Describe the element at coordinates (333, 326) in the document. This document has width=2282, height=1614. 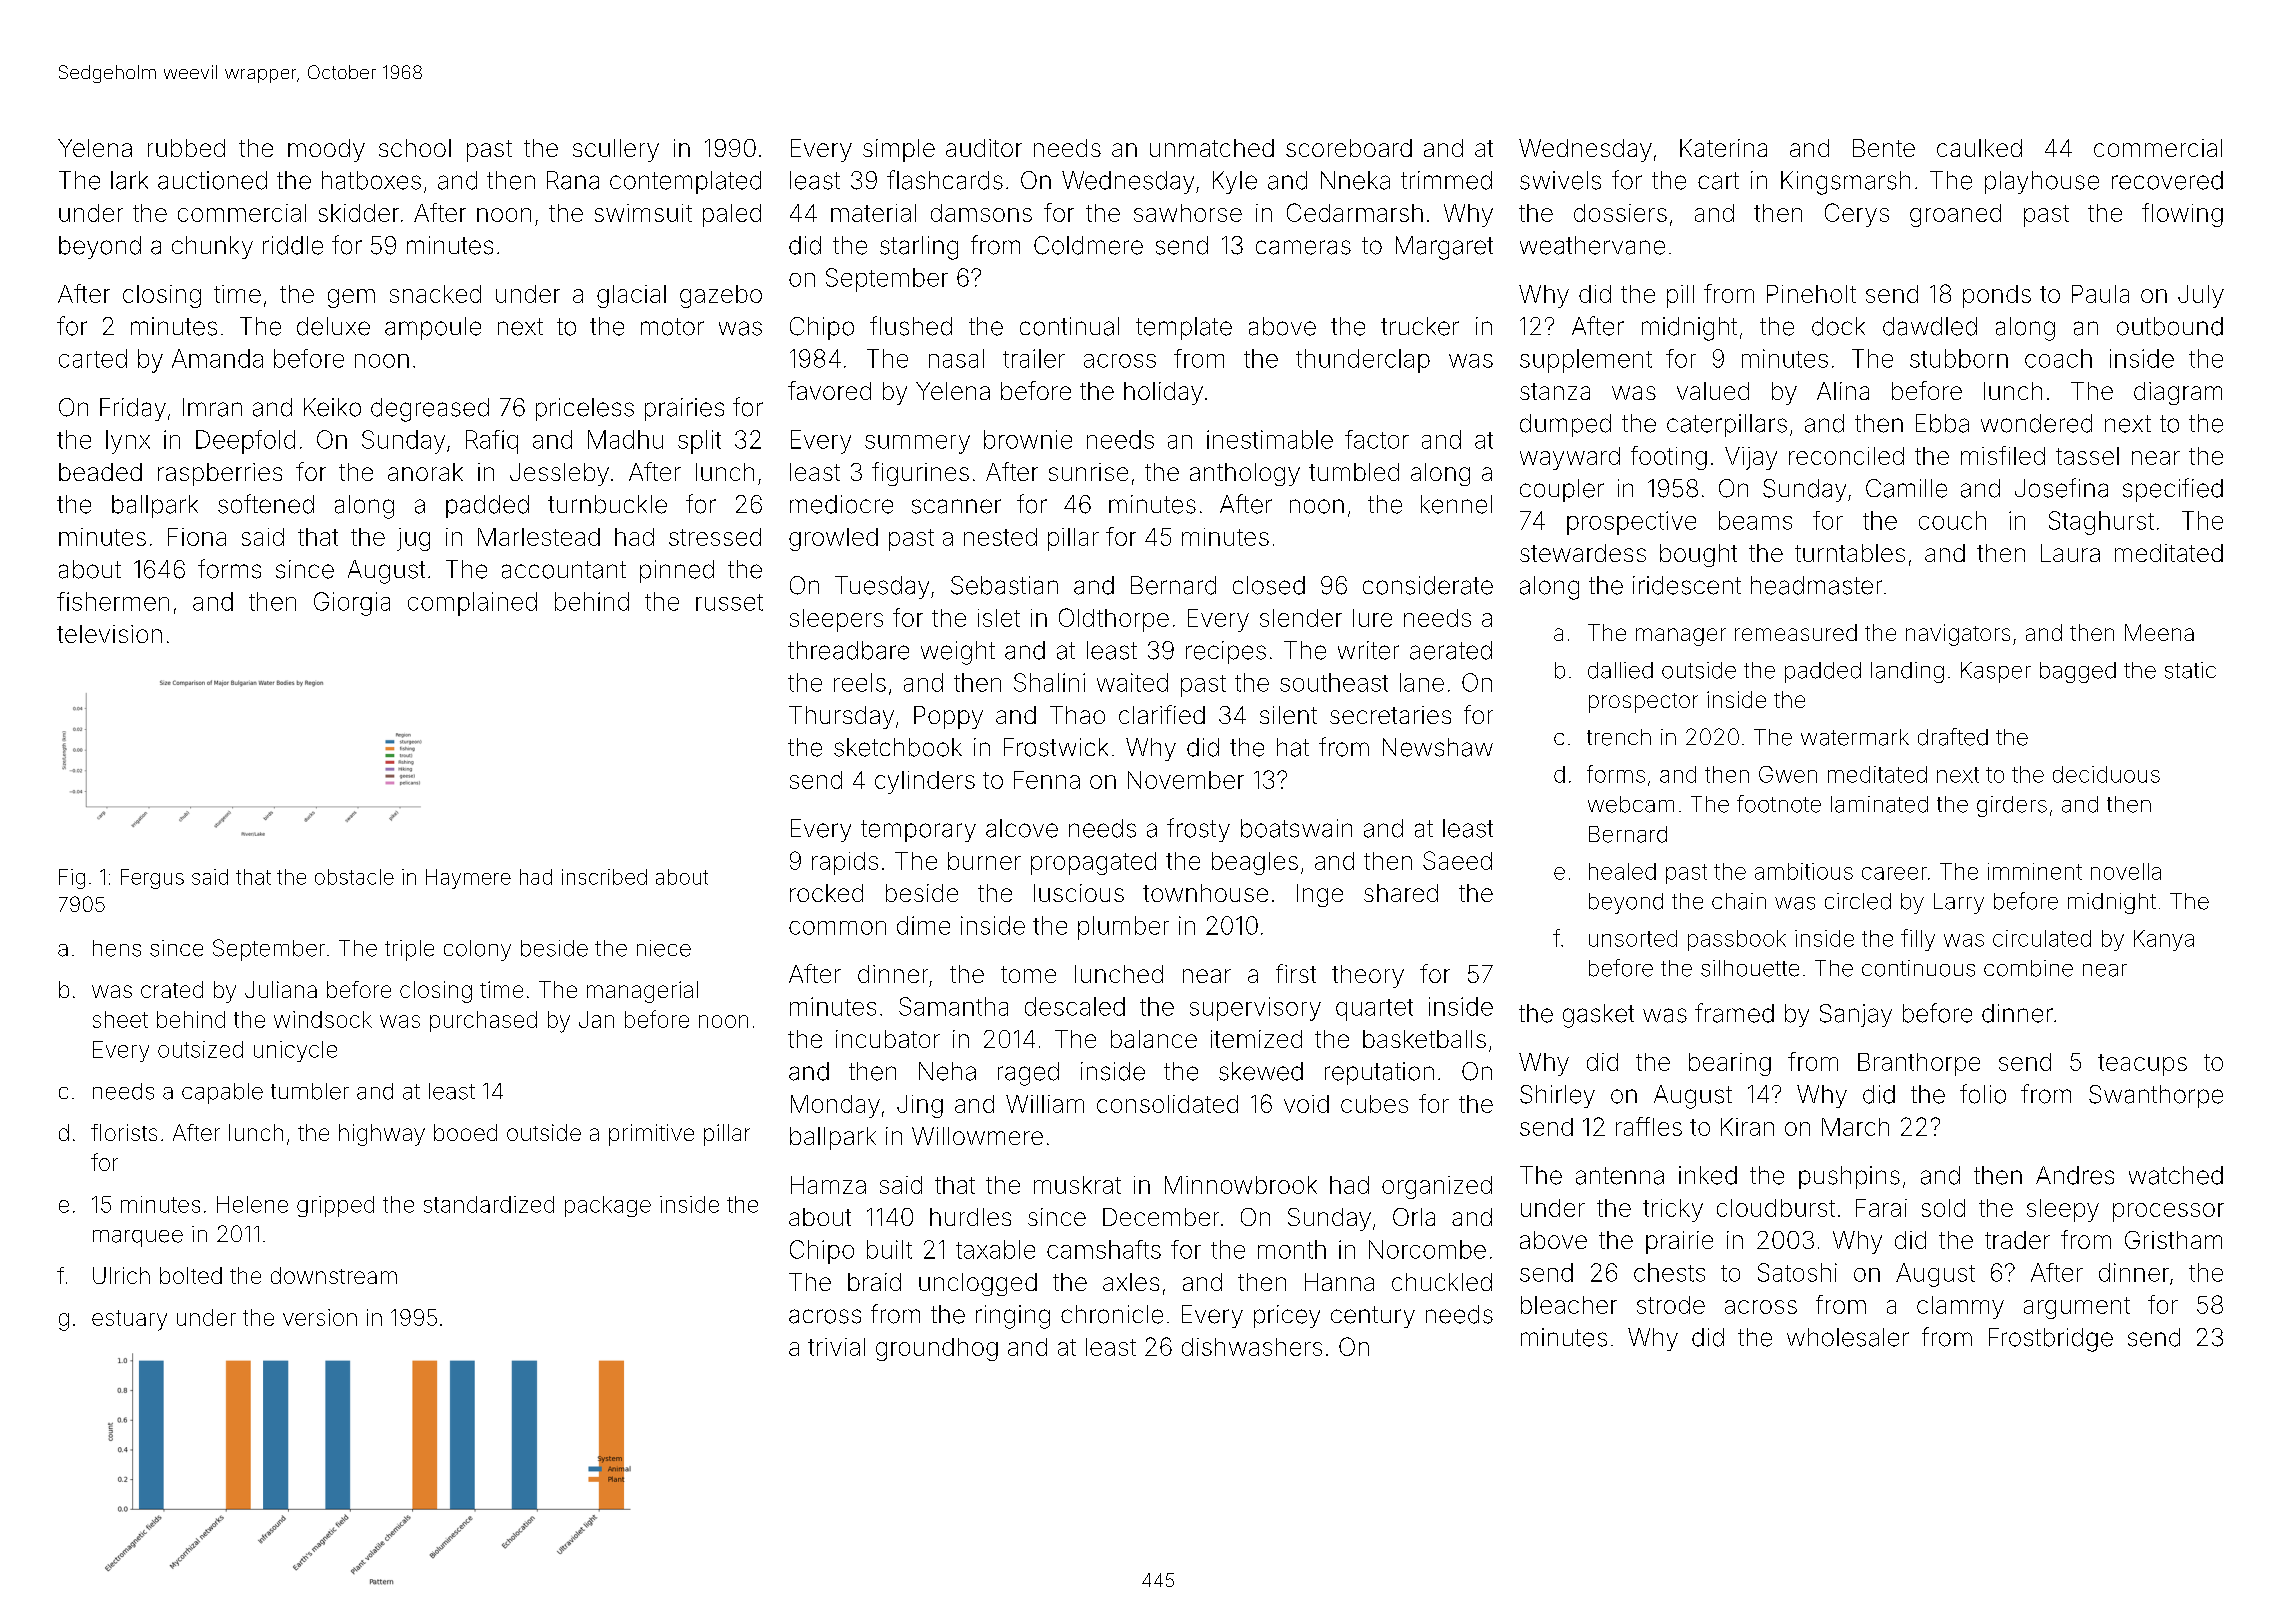
I see `deluxe` at that location.
